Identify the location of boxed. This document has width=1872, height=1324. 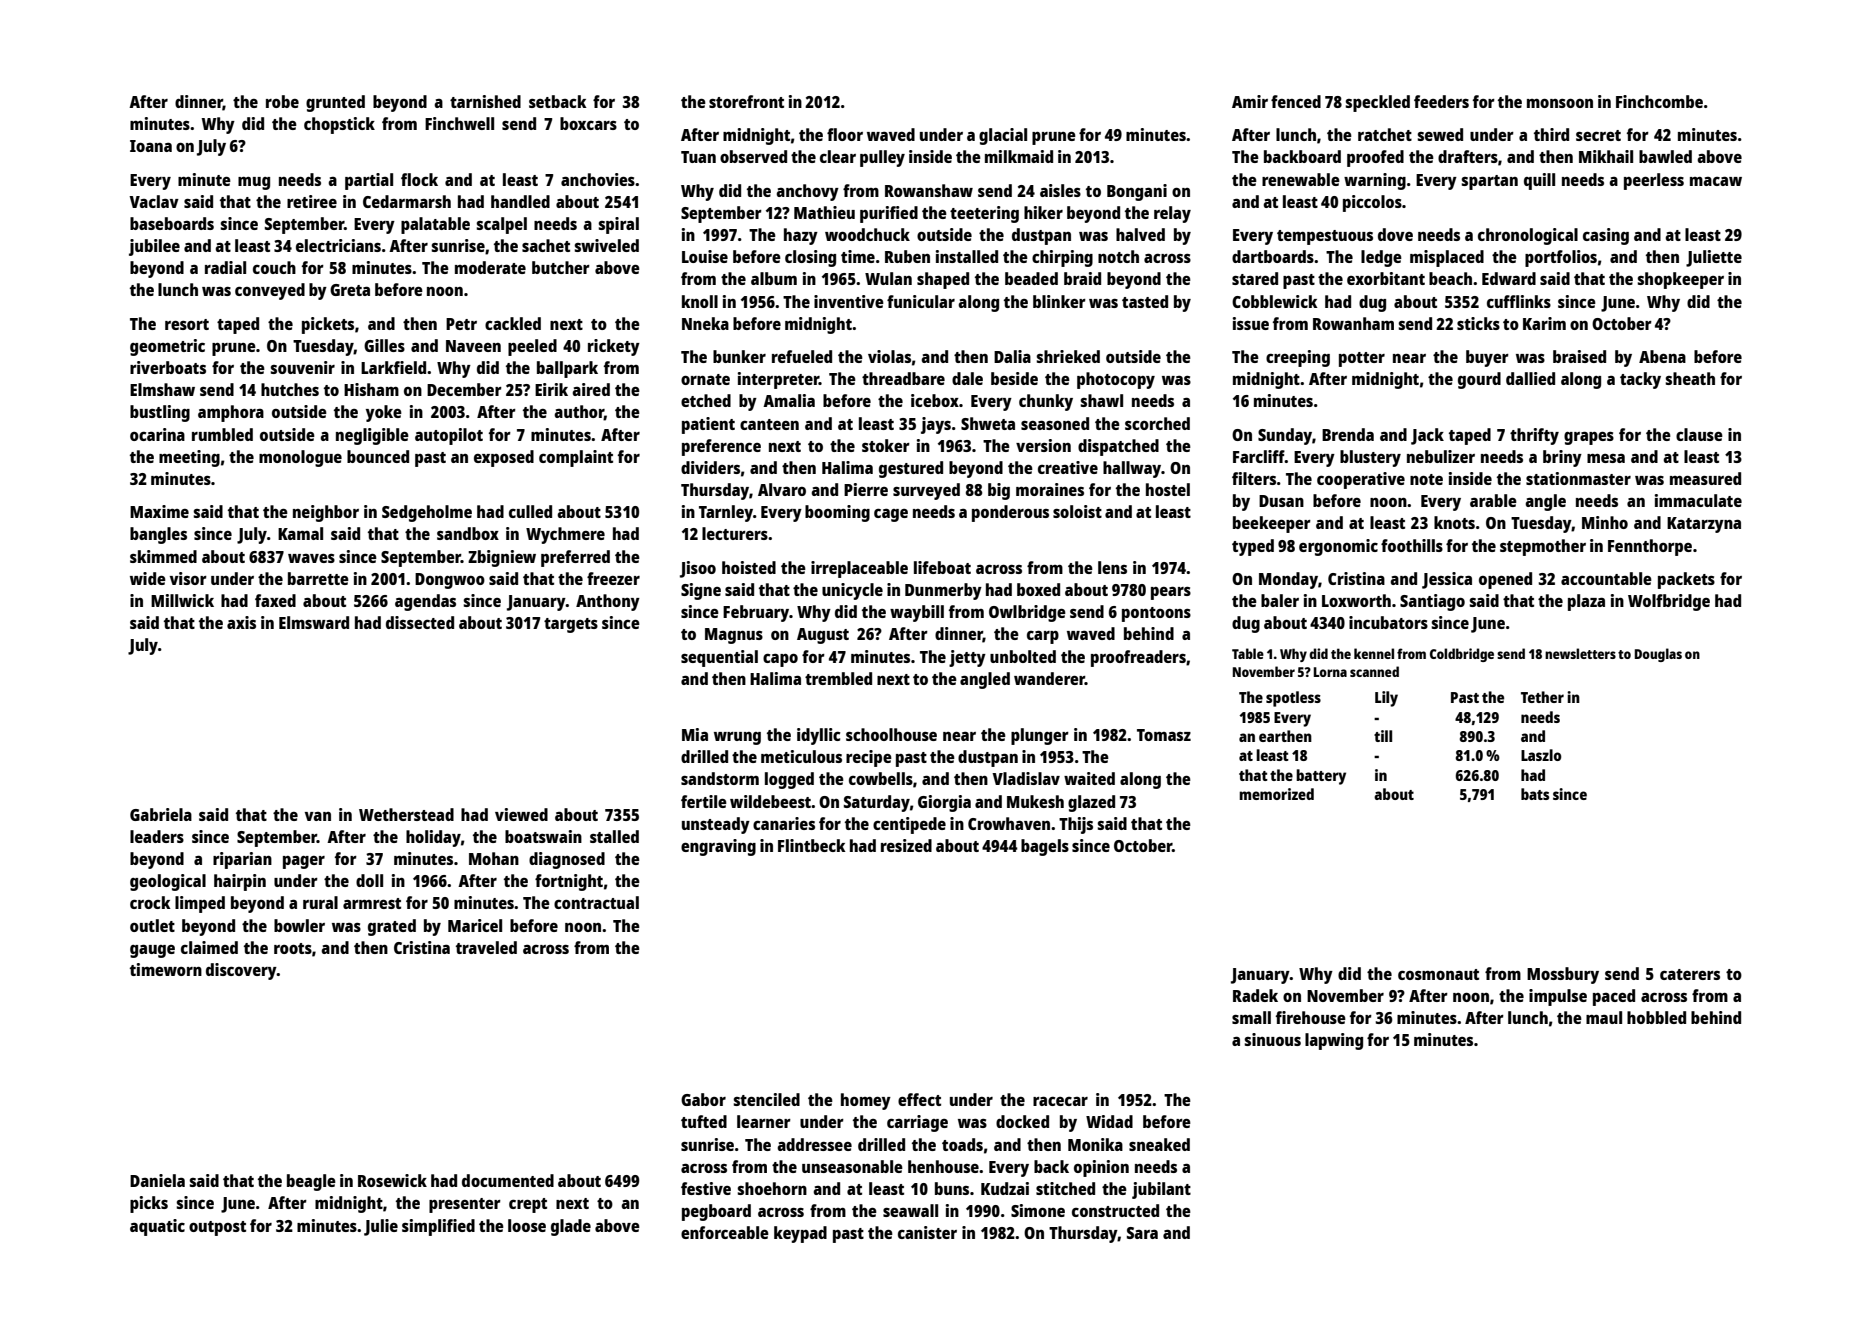
(1038, 589).
